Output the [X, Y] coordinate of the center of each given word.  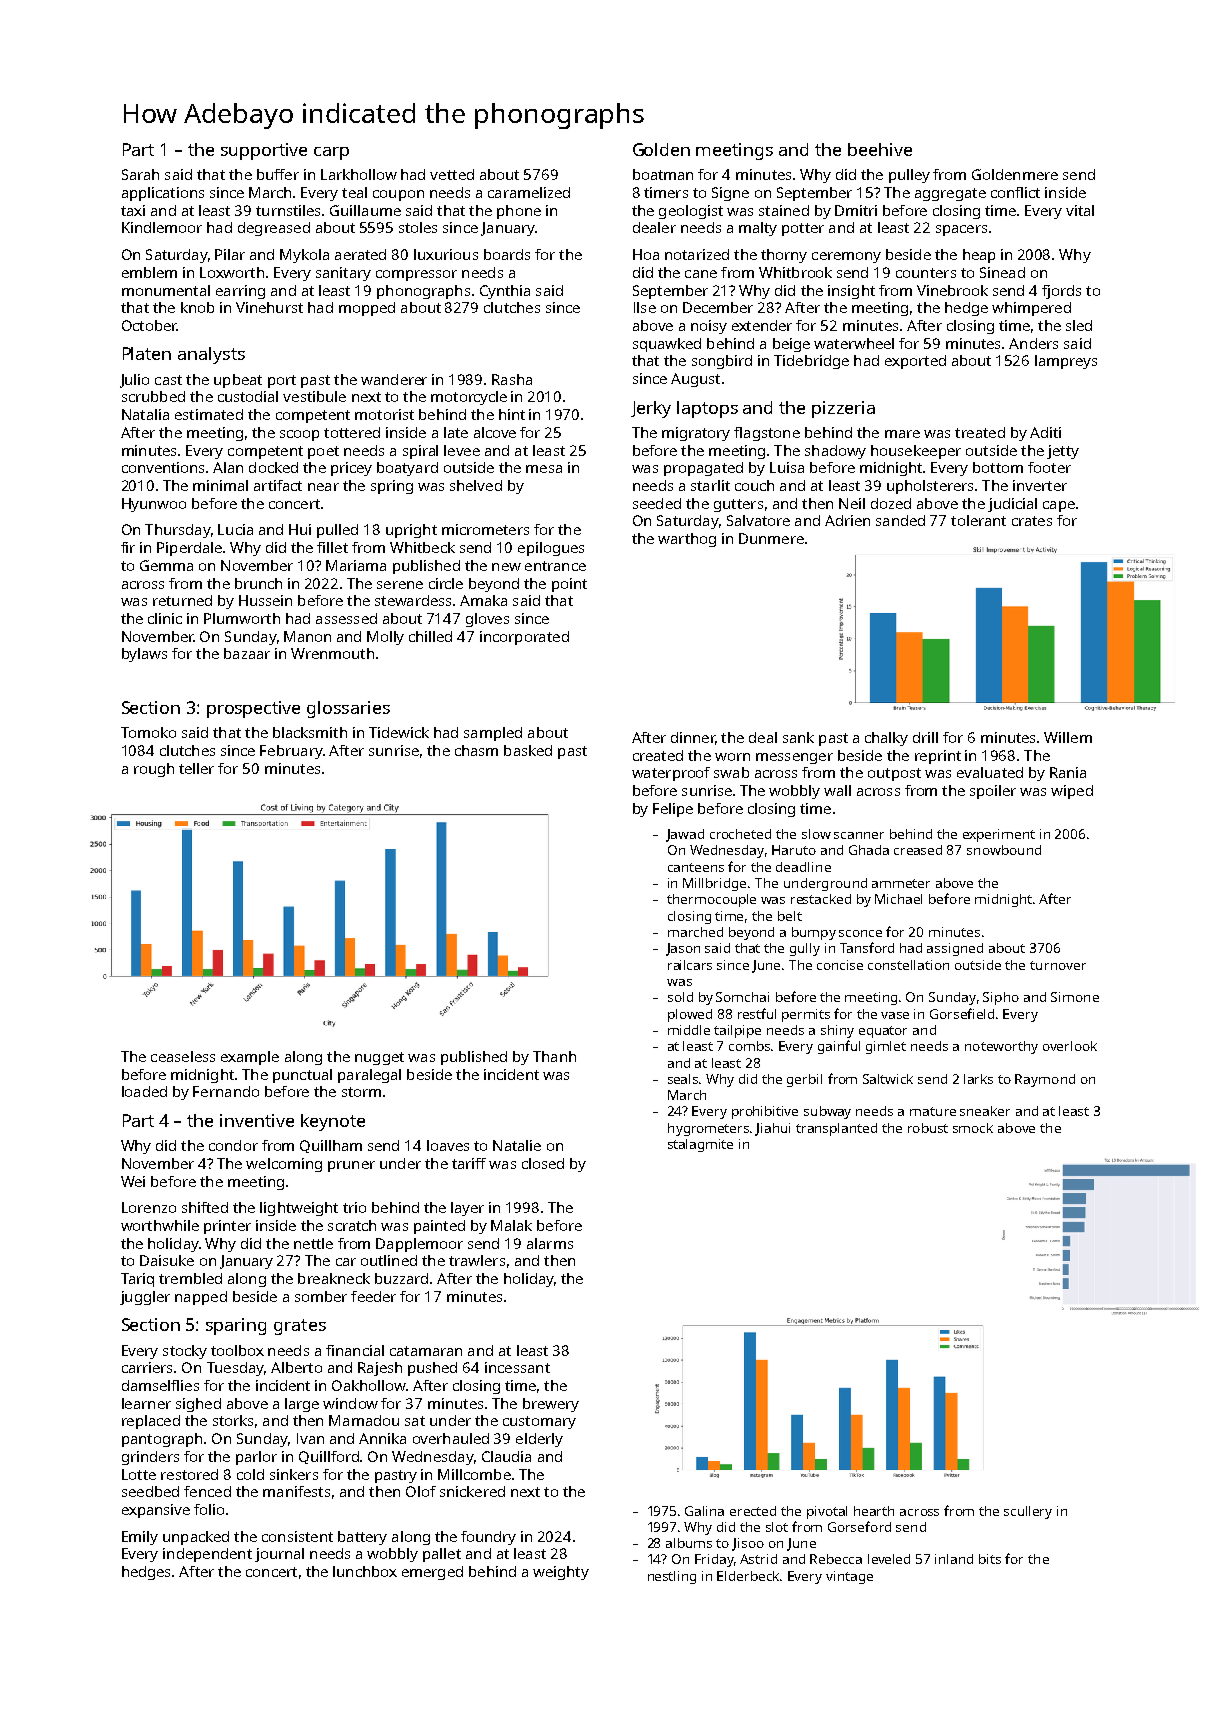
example [250, 1058]
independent [207, 1555]
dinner [693, 737]
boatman [663, 174]
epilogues [551, 549]
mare [902, 434]
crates [1032, 521]
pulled [337, 531]
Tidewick [399, 732]
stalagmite [700, 1145]
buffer [278, 174]
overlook [1070, 1046]
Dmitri [856, 210]
